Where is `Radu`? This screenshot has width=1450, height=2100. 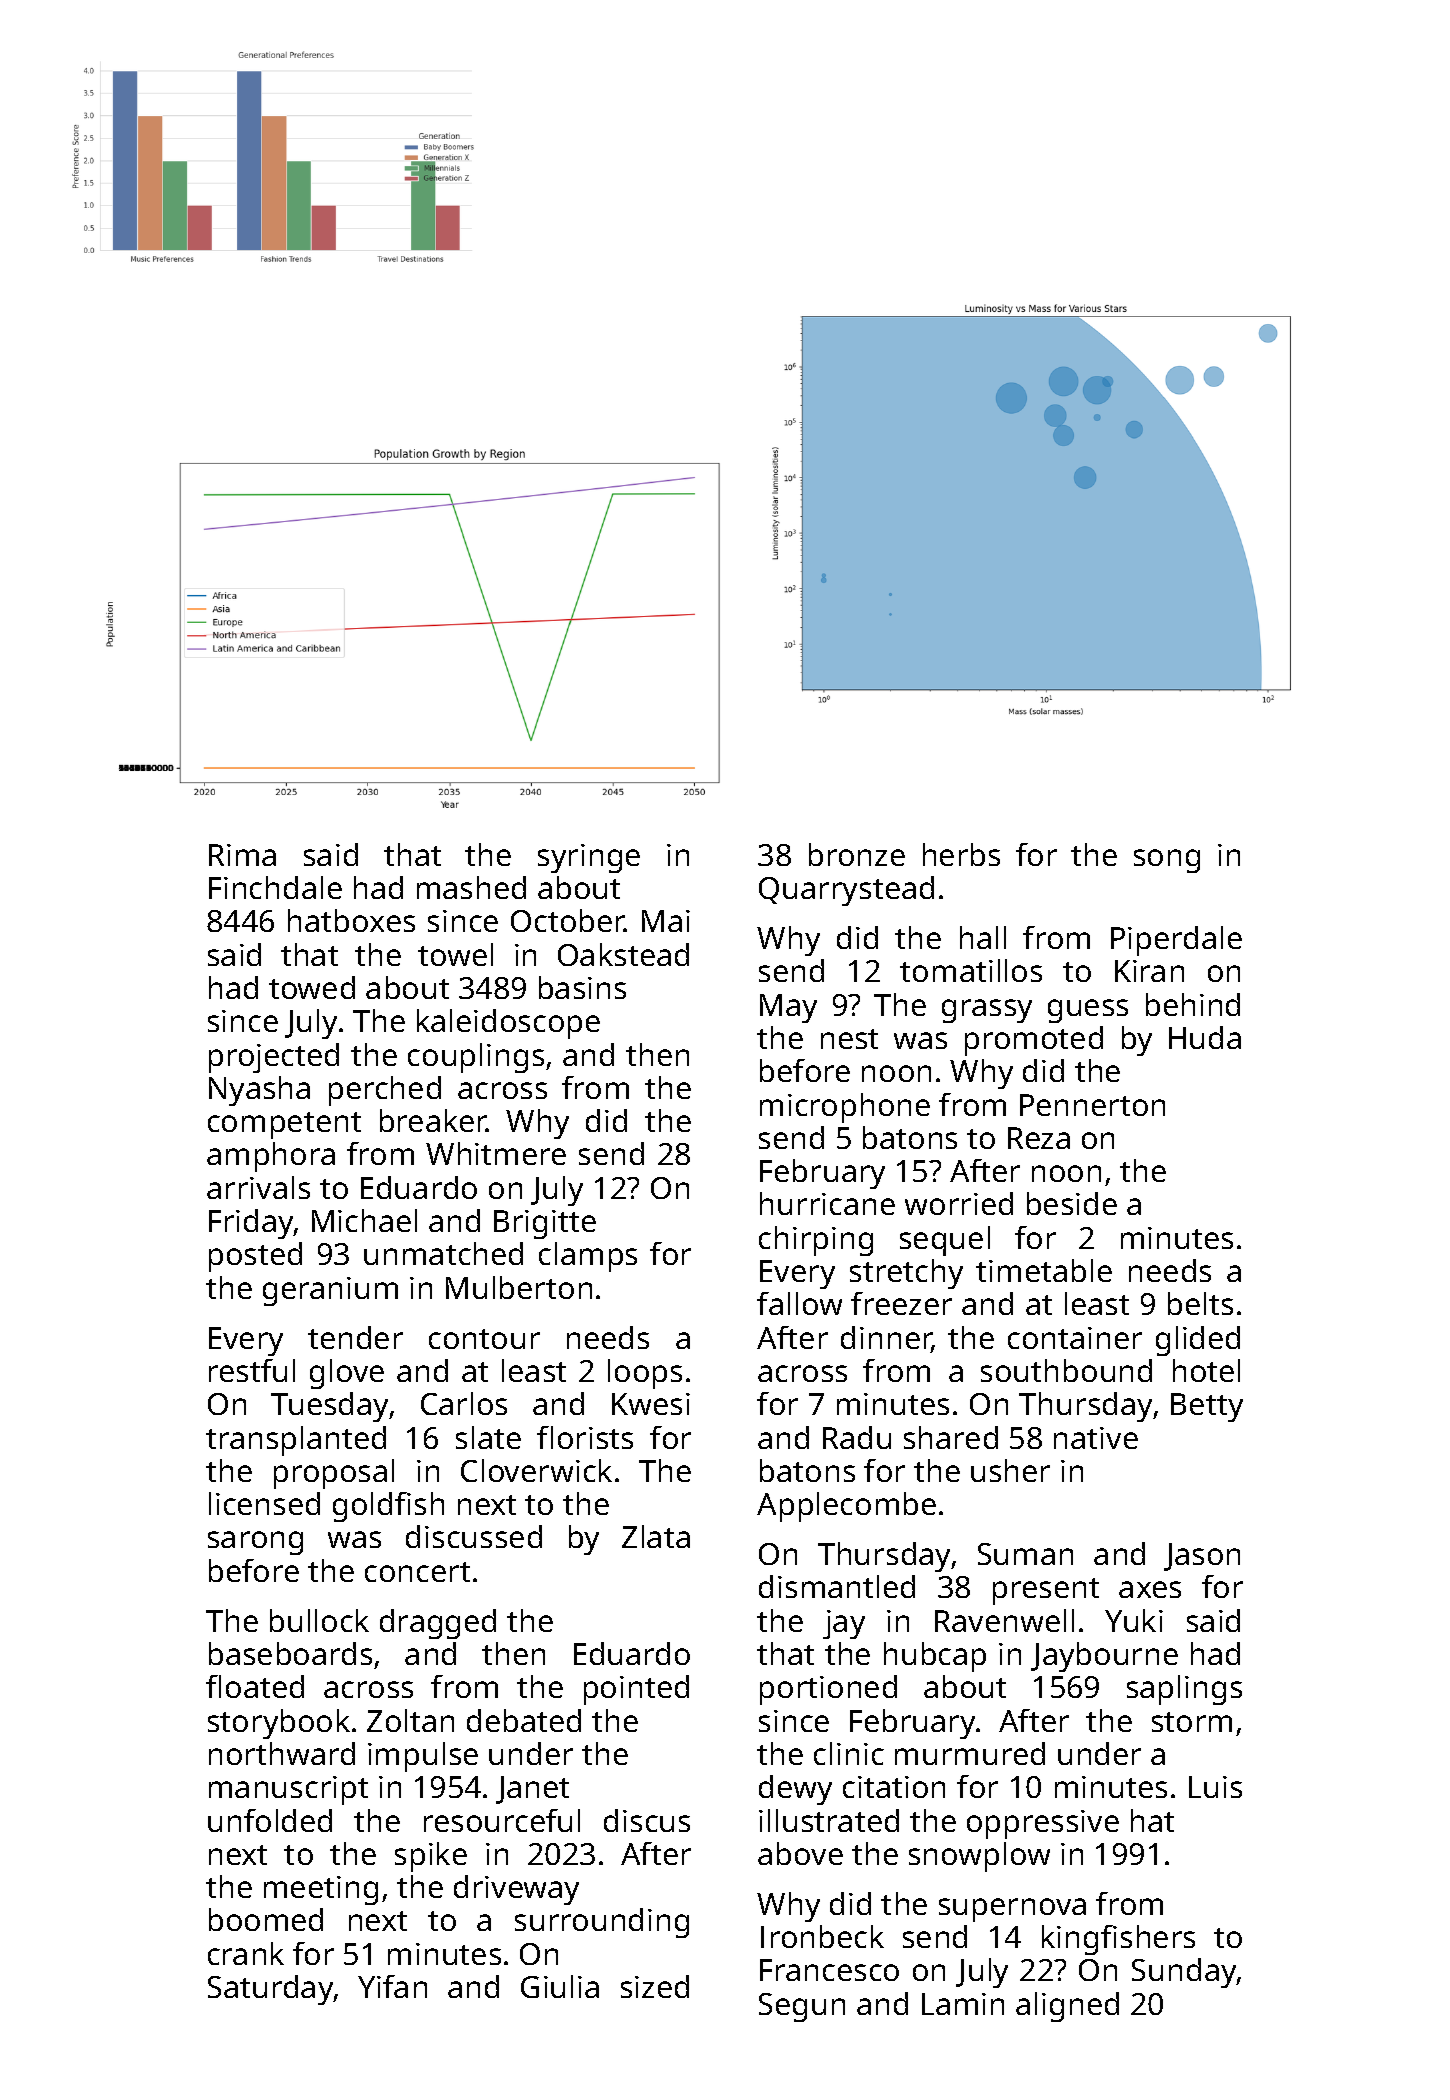
Radu is located at coordinates (857, 1437).
